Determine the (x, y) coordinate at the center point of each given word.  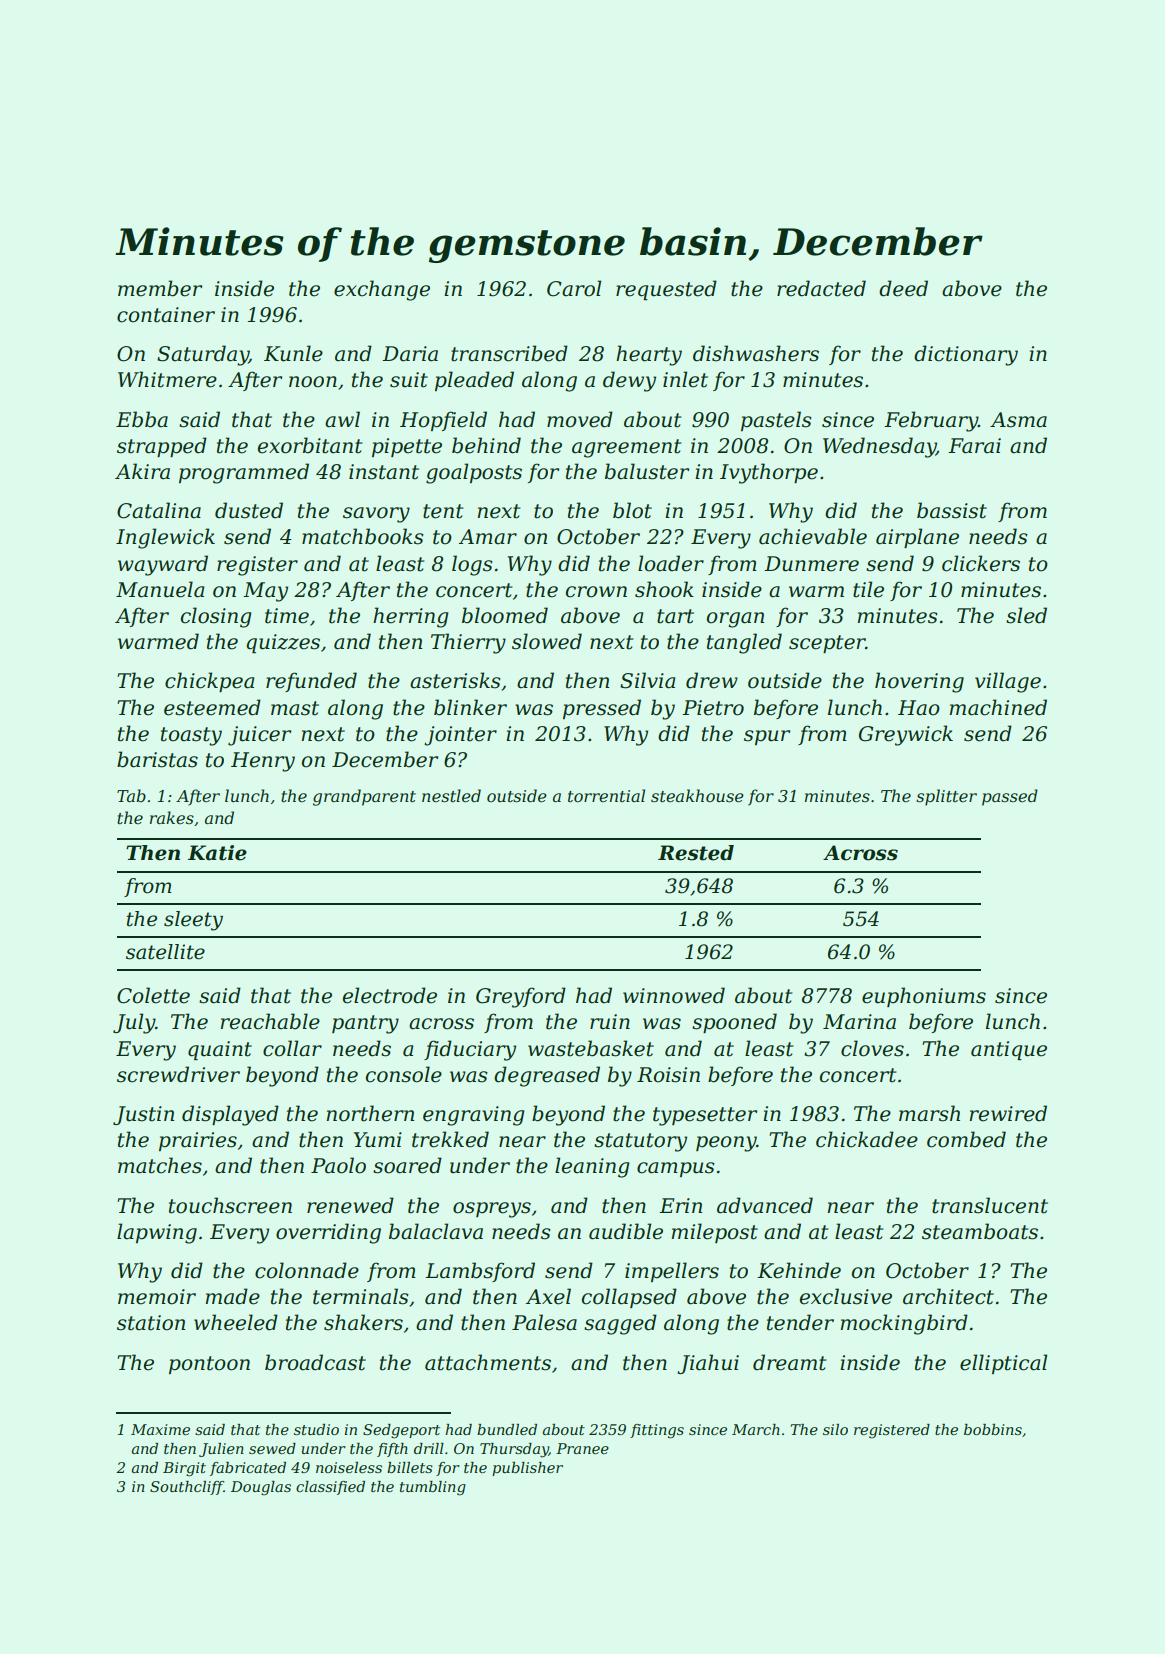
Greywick (906, 735)
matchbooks (363, 536)
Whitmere (167, 379)
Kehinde (799, 1270)
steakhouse (697, 795)
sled (1026, 615)
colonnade (307, 1270)
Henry (263, 762)
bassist (952, 510)
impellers (672, 1272)
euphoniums (924, 997)
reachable (270, 1021)
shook (664, 589)
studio (316, 1429)
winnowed (674, 995)
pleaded (474, 381)
